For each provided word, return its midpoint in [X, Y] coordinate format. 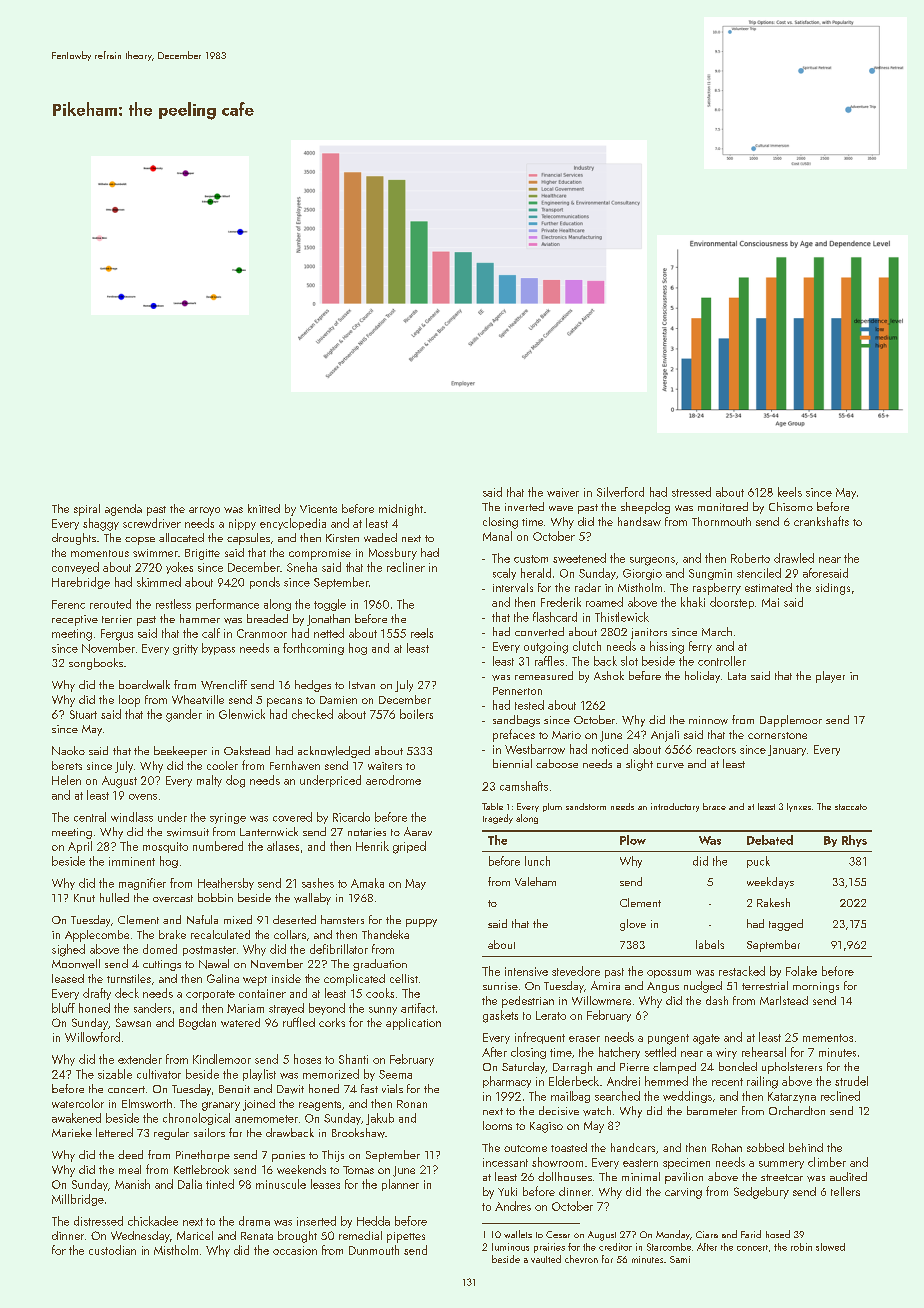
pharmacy [507, 1082]
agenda [123, 510]
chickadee [153, 1221]
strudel [851, 1081]
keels [790, 492]
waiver [563, 492]
